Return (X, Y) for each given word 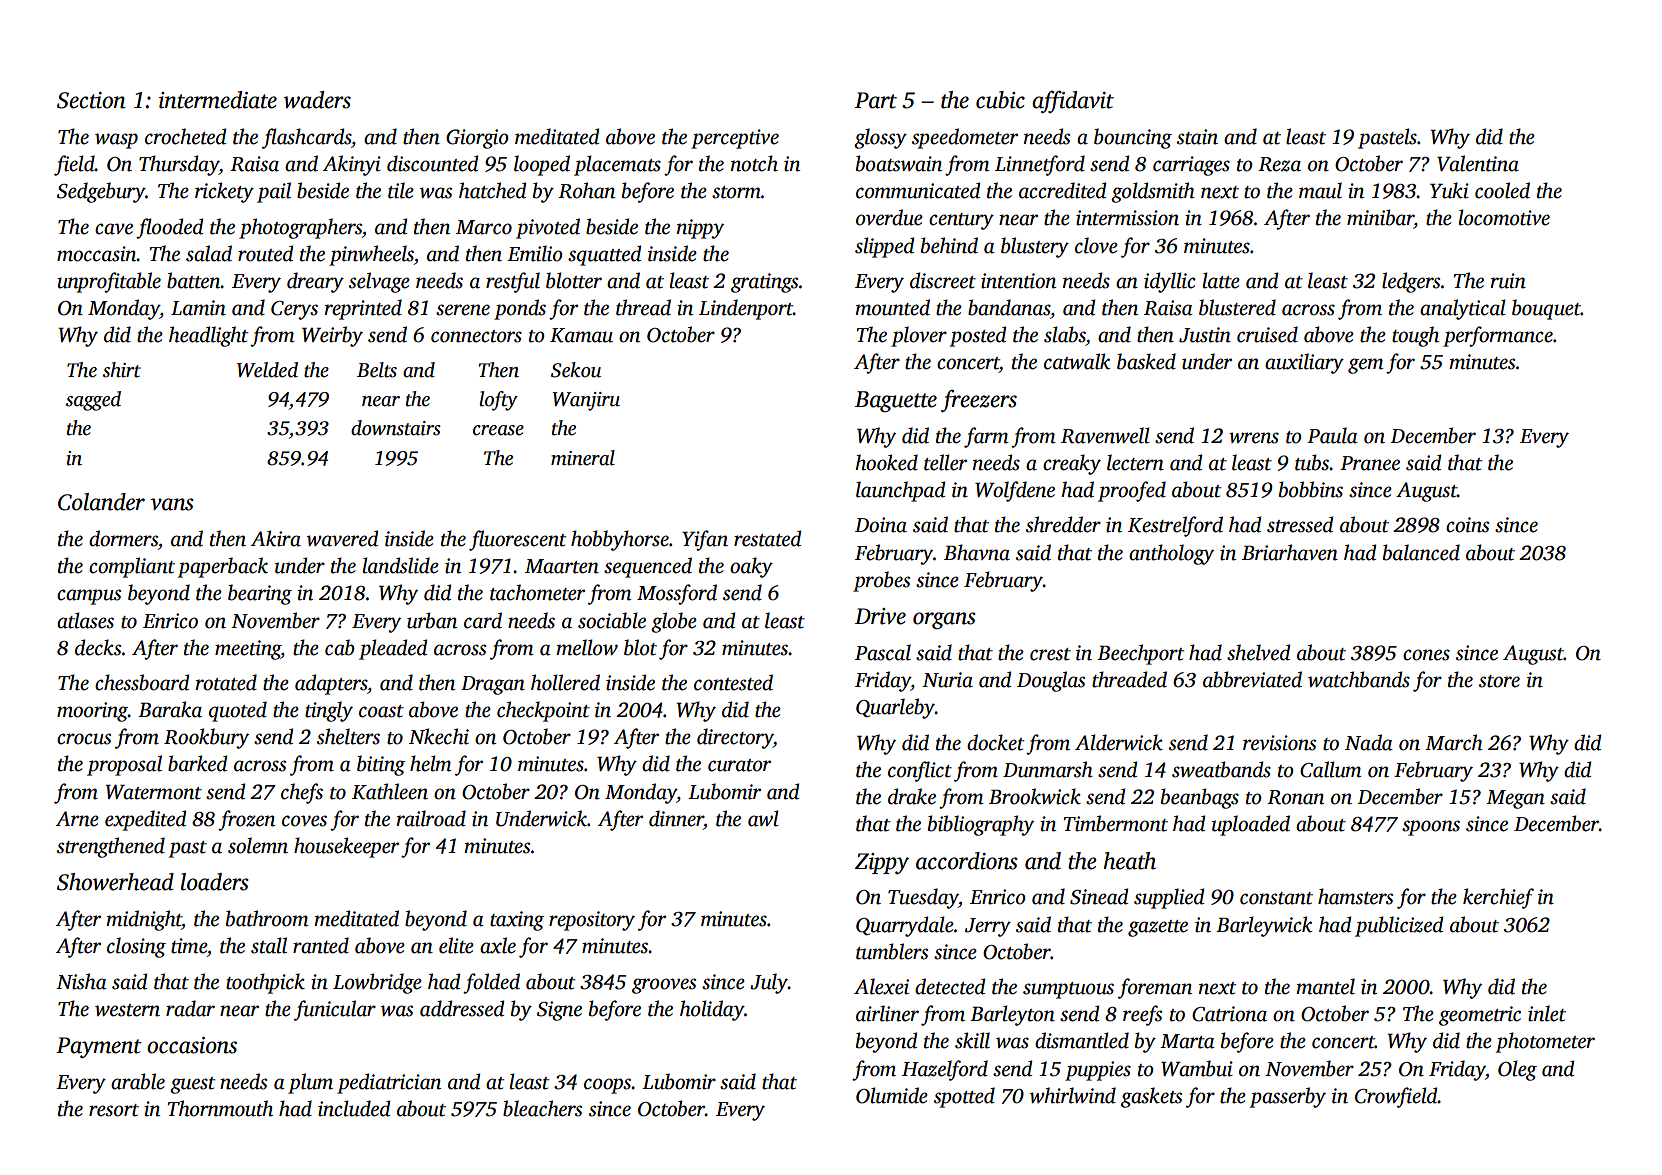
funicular (335, 1010)
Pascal (883, 652)
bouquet (1546, 309)
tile (401, 190)
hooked (886, 462)
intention (1018, 281)
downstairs (396, 428)
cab (340, 647)
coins (1467, 525)
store (1499, 681)
